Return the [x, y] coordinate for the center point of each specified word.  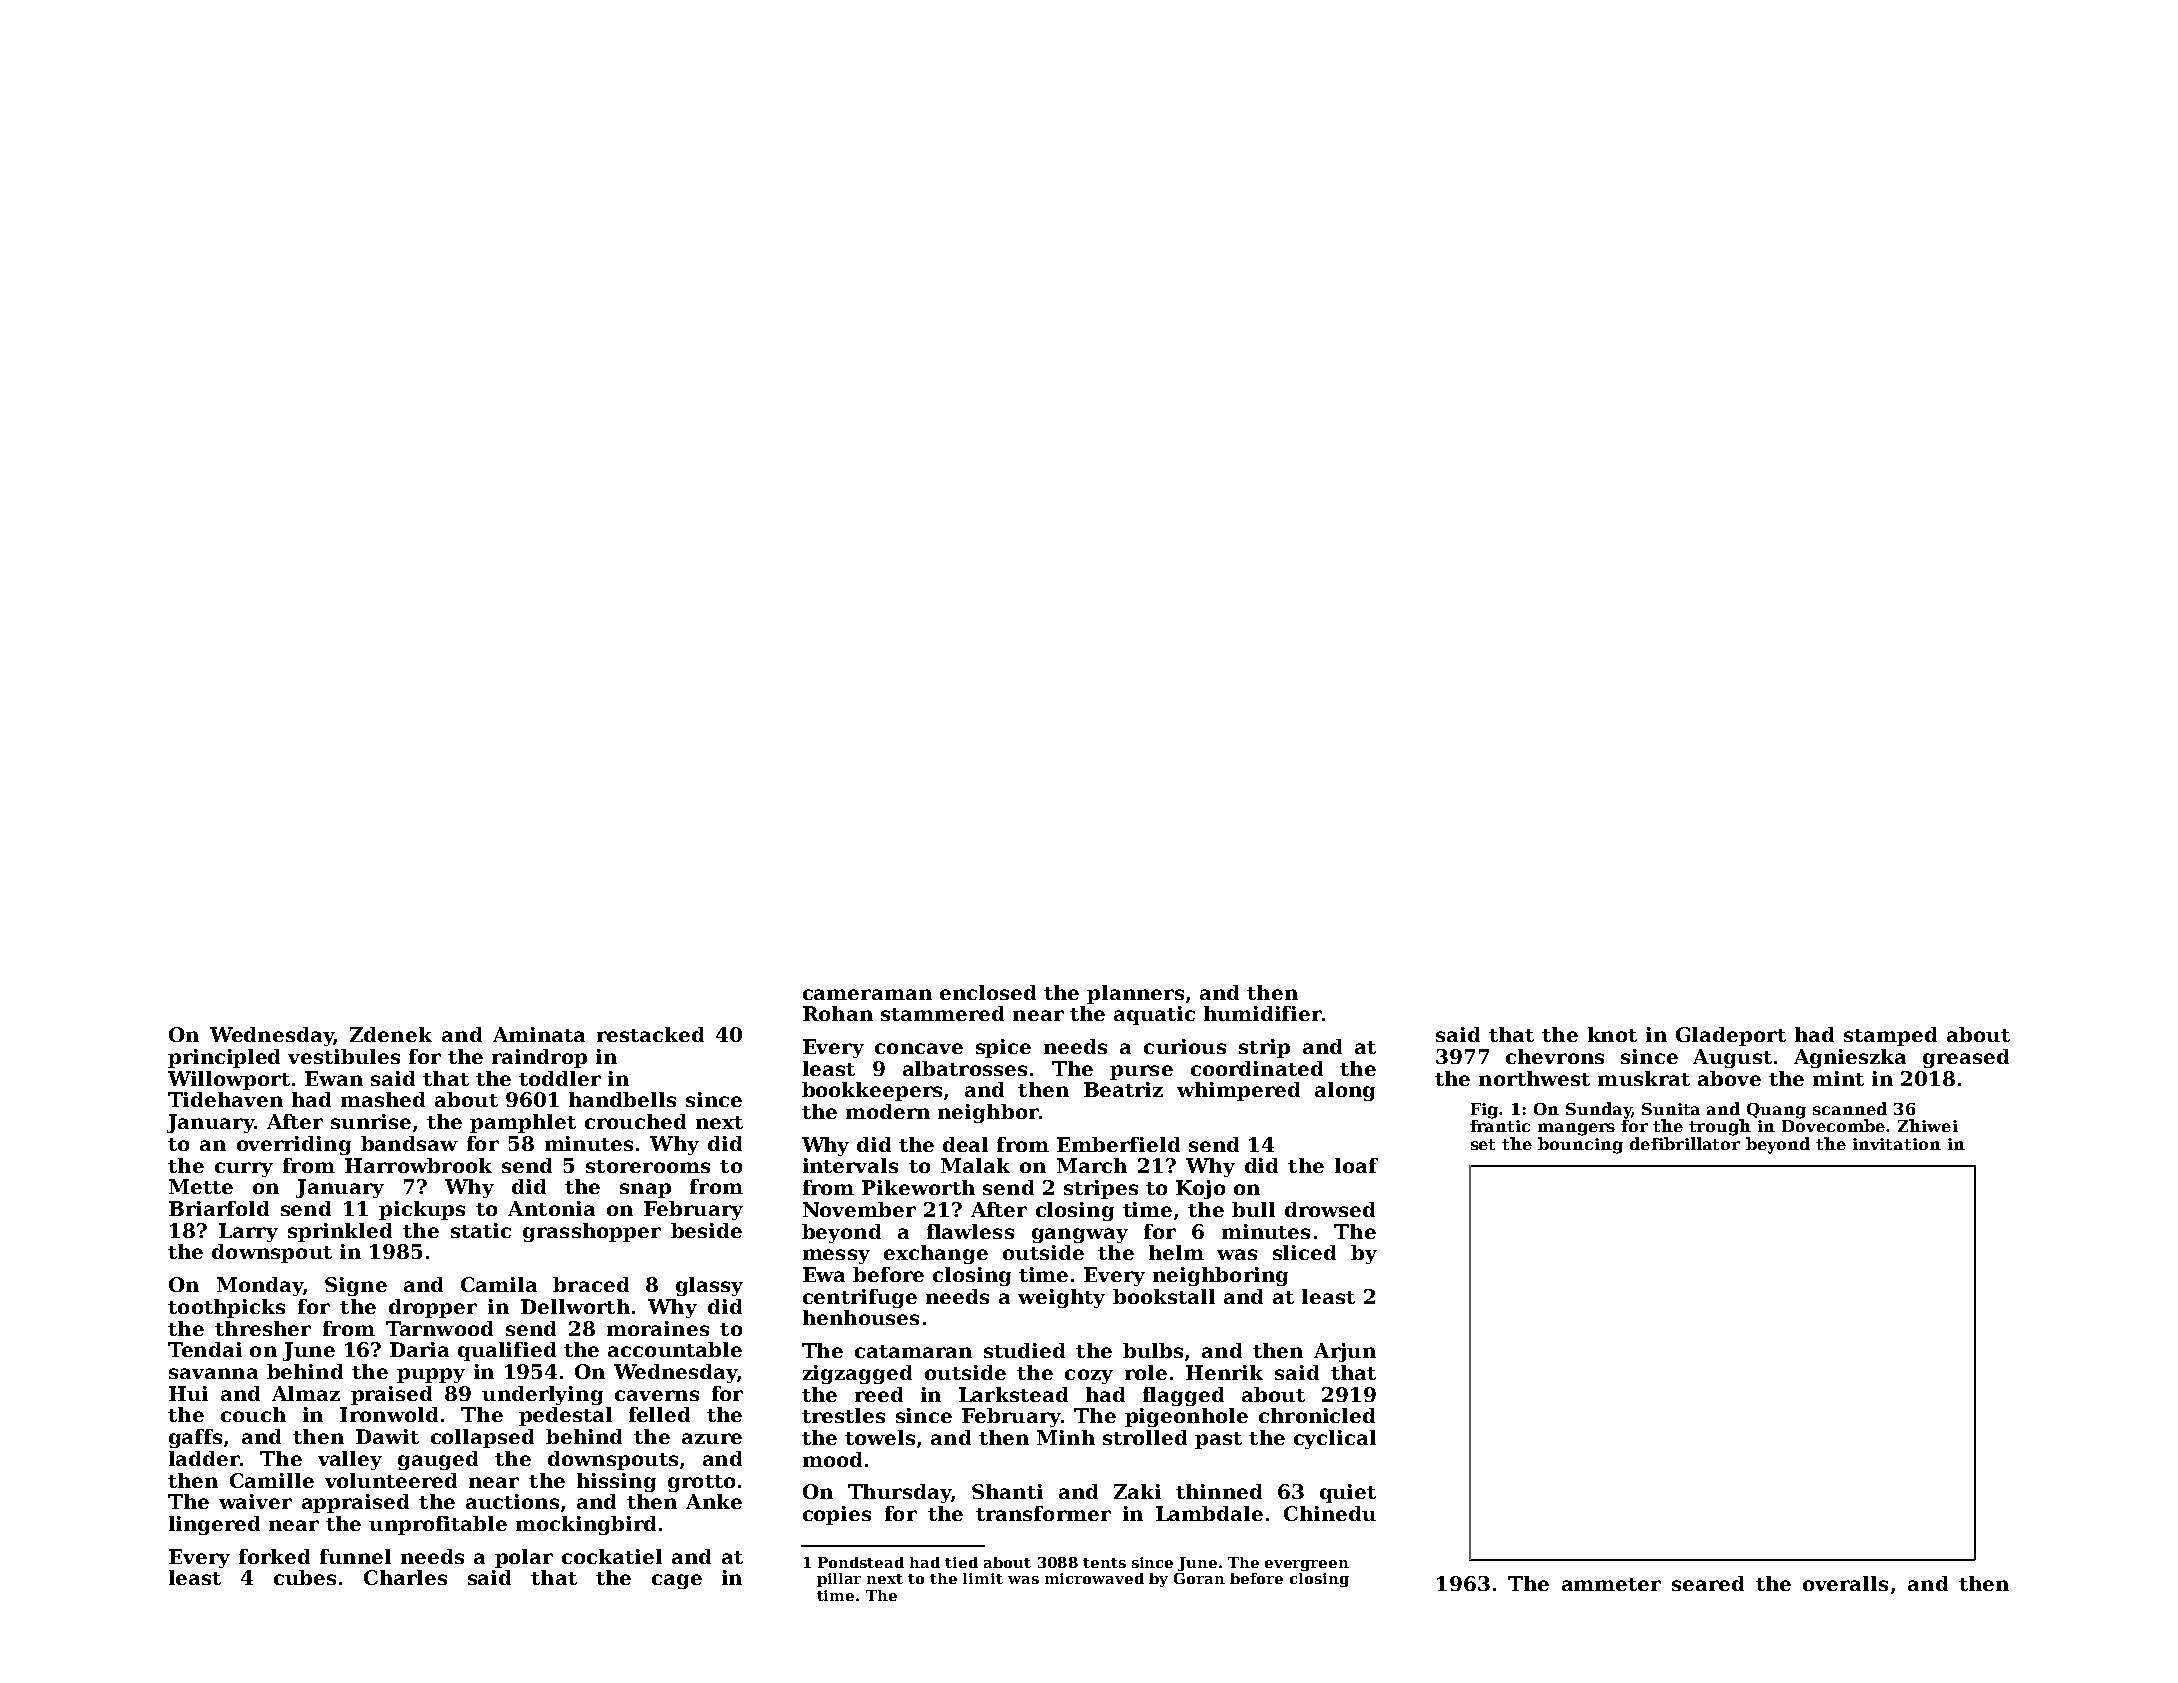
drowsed [1330, 1209]
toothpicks [226, 1308]
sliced [1304, 1252]
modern [888, 1111]
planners [1135, 994]
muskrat [1644, 1078]
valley [350, 1460]
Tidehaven [225, 1099]
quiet [1348, 1493]
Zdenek [391, 1034]
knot [1612, 1034]
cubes [305, 1577]
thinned [1219, 1491]
